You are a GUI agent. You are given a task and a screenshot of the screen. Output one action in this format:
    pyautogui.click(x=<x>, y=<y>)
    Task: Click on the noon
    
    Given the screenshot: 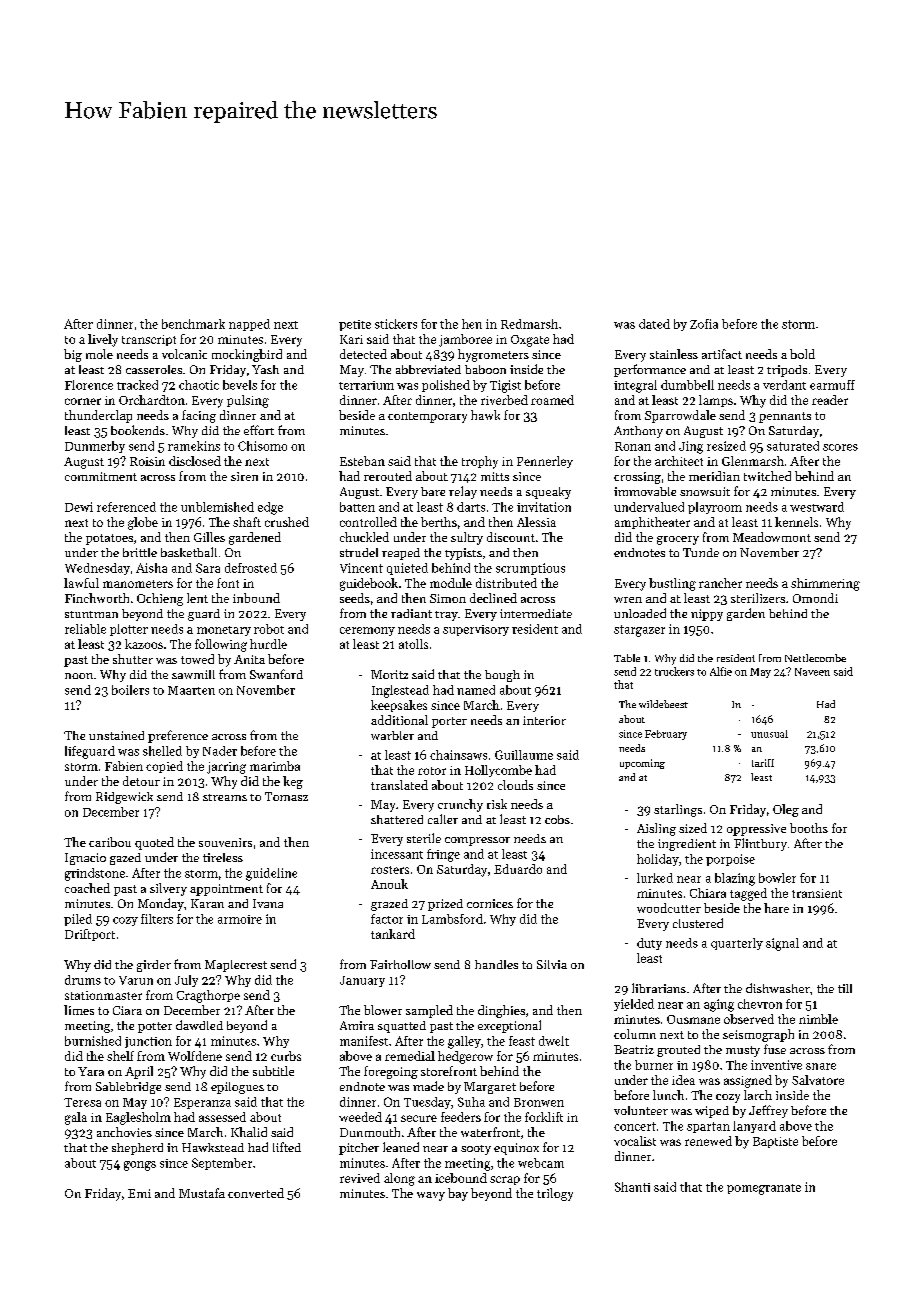 What is the action you would take?
    pyautogui.click(x=79, y=676)
